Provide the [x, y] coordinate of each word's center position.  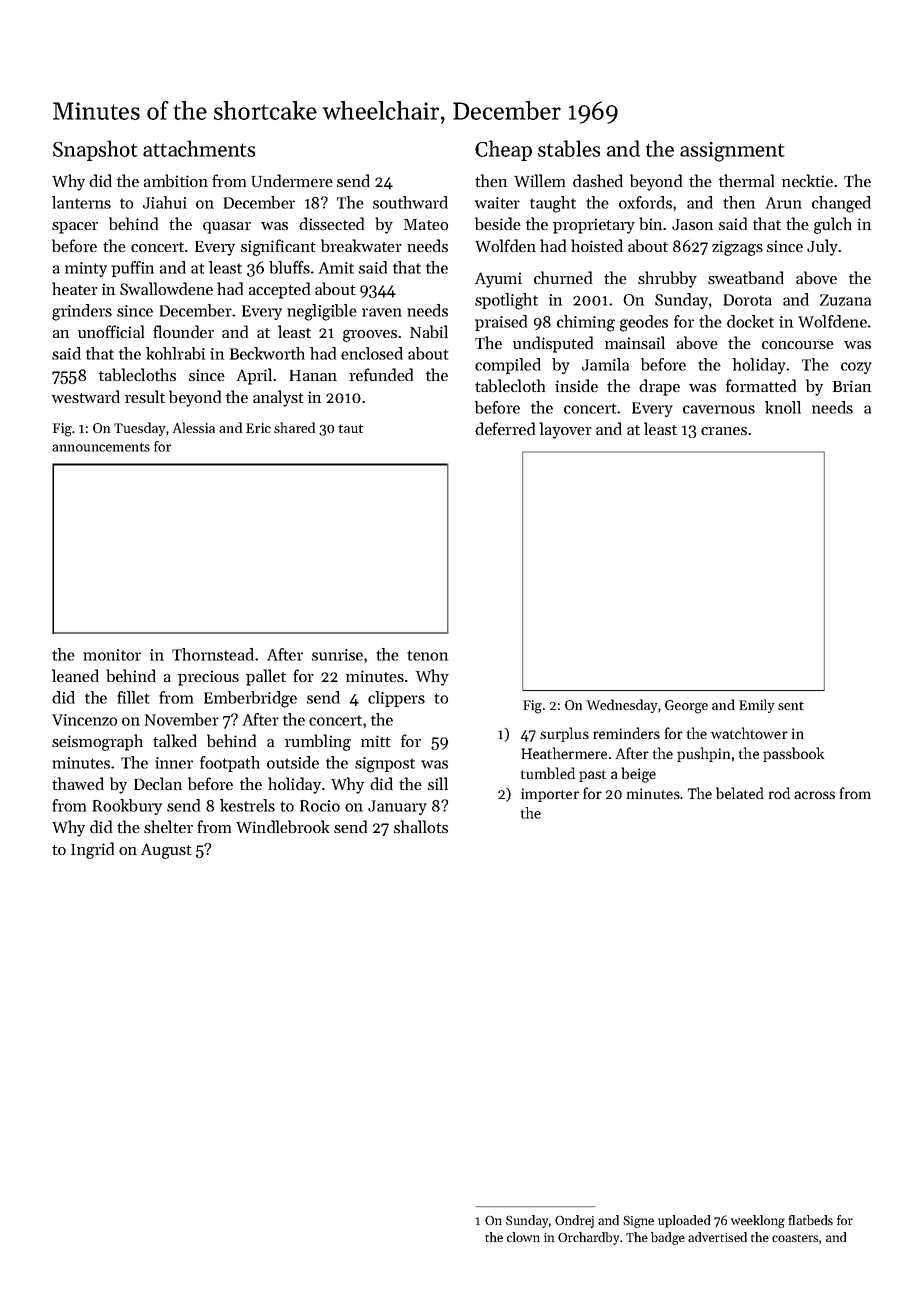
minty [86, 269]
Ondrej [574, 1221]
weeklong [758, 1221]
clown [523, 1237]
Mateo [426, 224]
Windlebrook [282, 826]
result [145, 396]
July [822, 247]
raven [382, 312]
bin [650, 223]
